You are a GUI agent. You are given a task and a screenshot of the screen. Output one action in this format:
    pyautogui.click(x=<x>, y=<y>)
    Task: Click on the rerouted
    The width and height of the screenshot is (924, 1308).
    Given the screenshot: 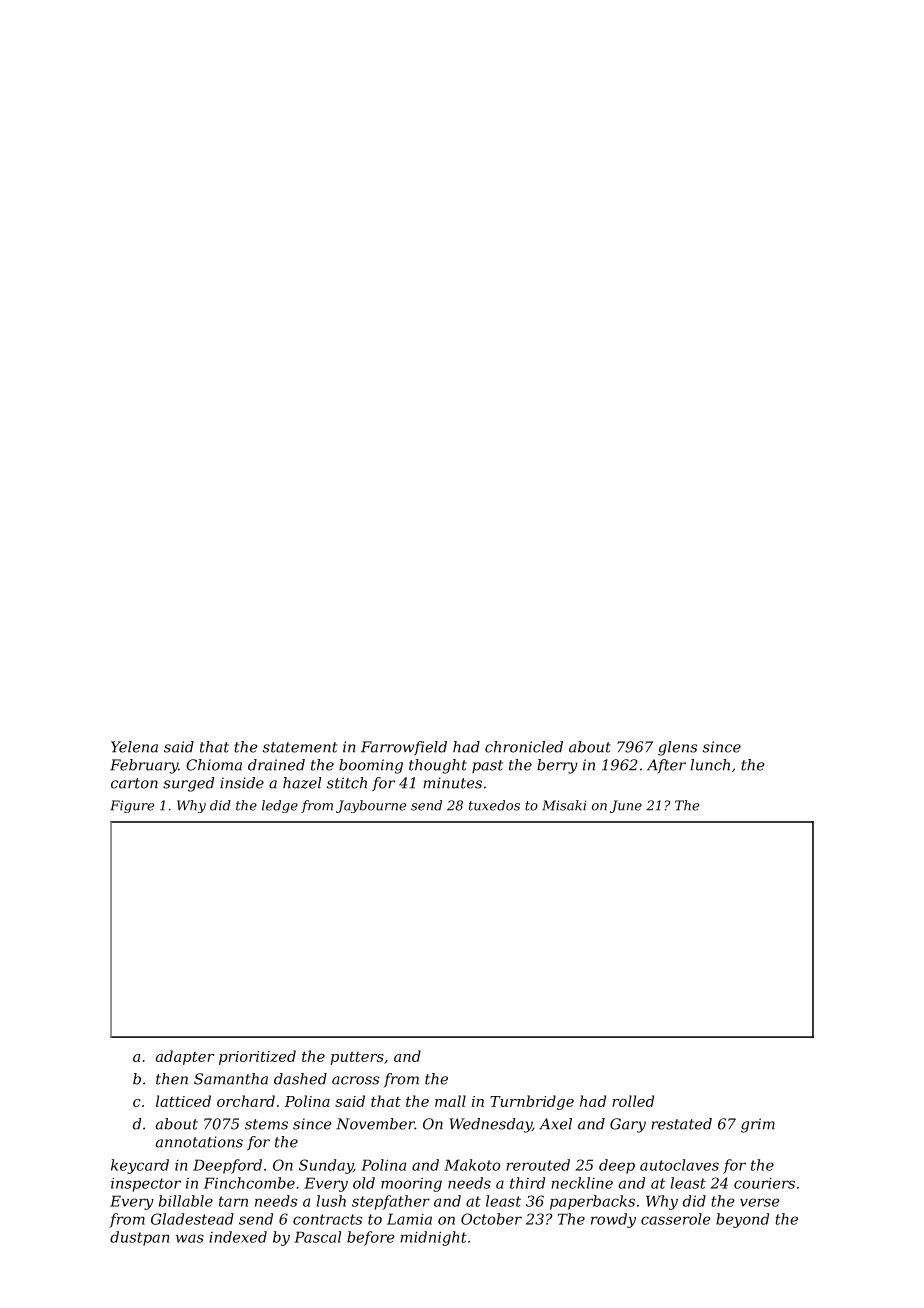 What is the action you would take?
    pyautogui.click(x=538, y=1165)
